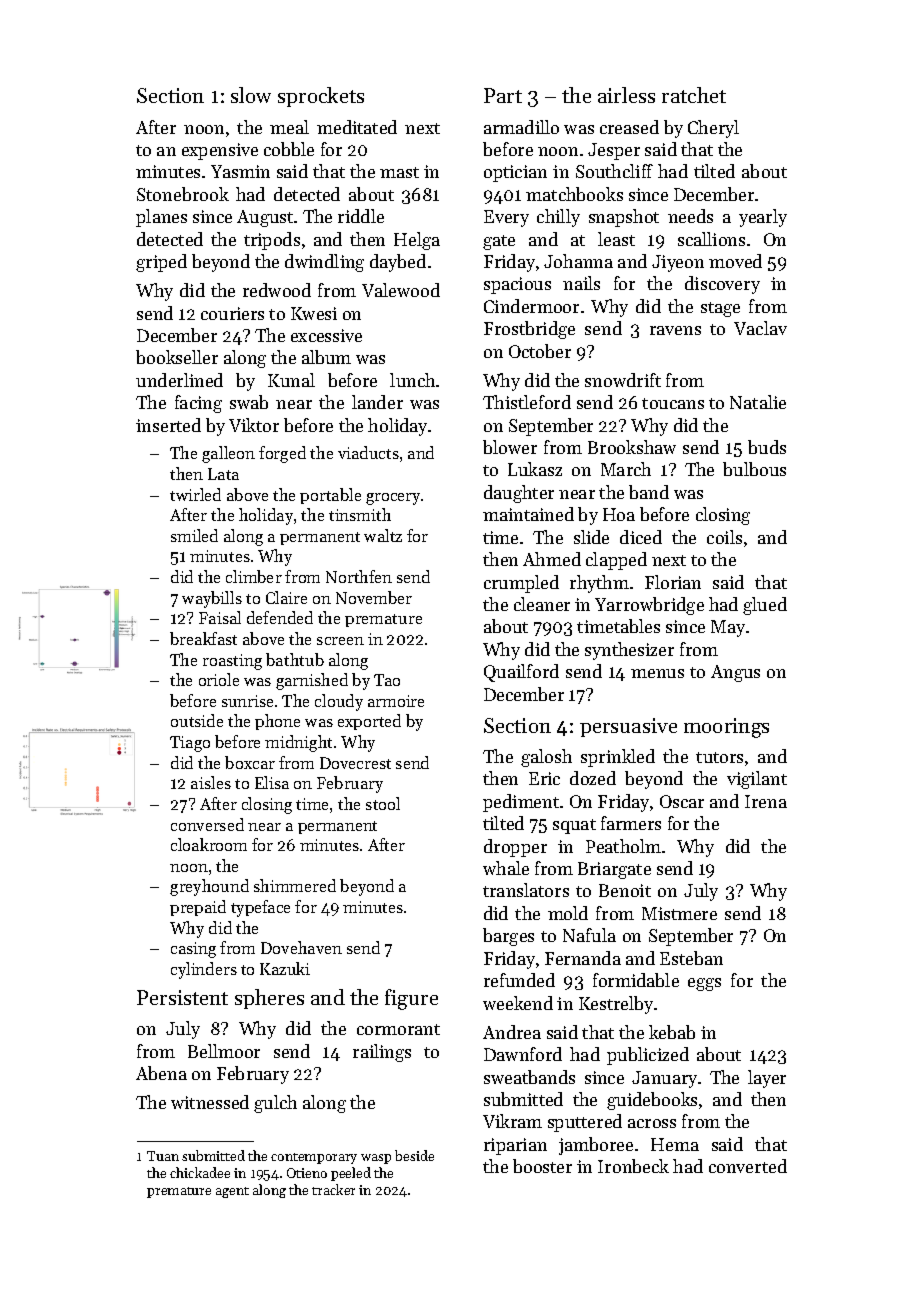 Image resolution: width=924 pixels, height=1314 pixels. Describe the element at coordinates (163, 1156) in the image. I see `Tuan` at that location.
